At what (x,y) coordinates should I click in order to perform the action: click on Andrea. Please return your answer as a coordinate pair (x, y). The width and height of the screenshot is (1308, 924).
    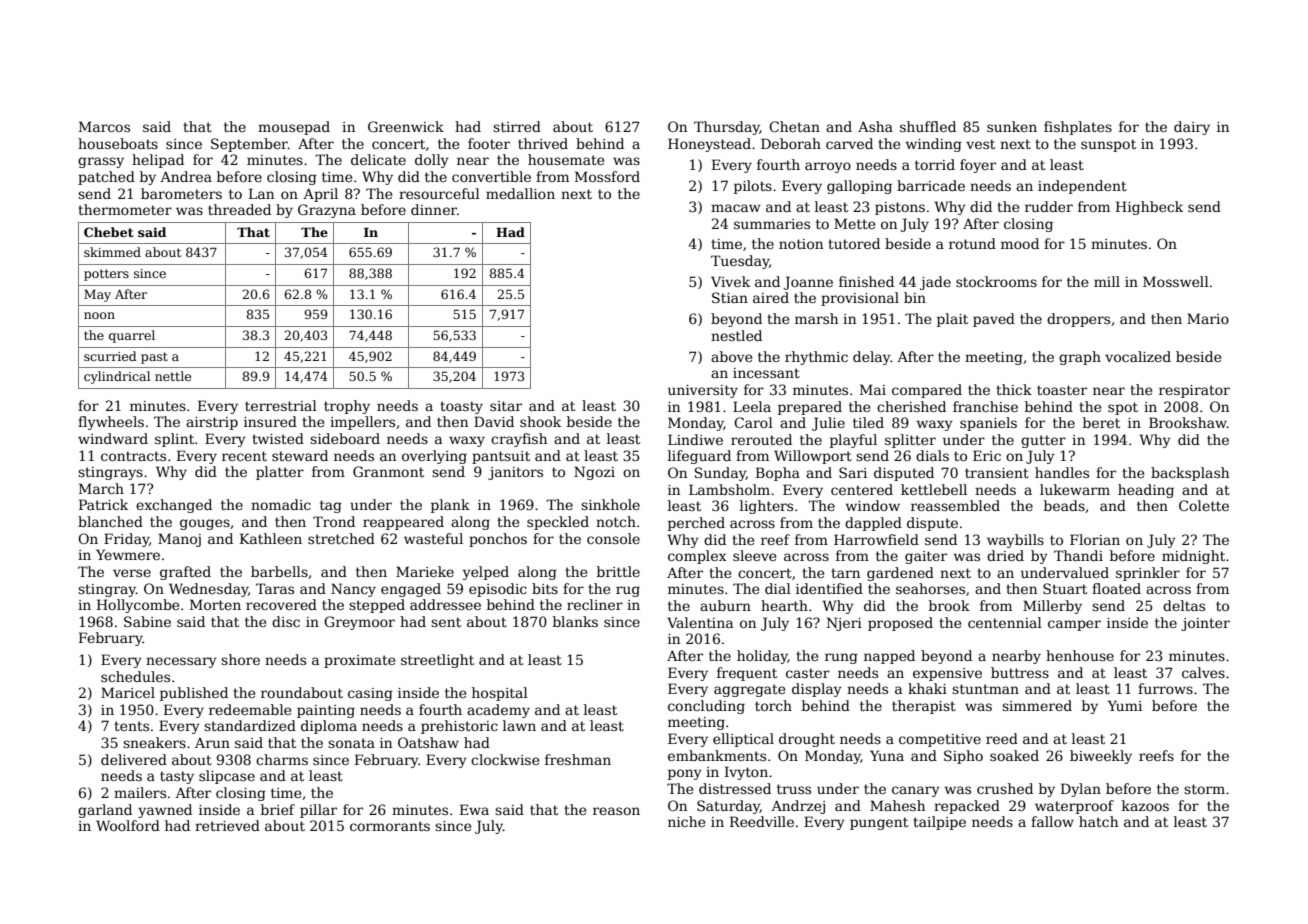
    Looking at the image, I should click on (186, 176).
